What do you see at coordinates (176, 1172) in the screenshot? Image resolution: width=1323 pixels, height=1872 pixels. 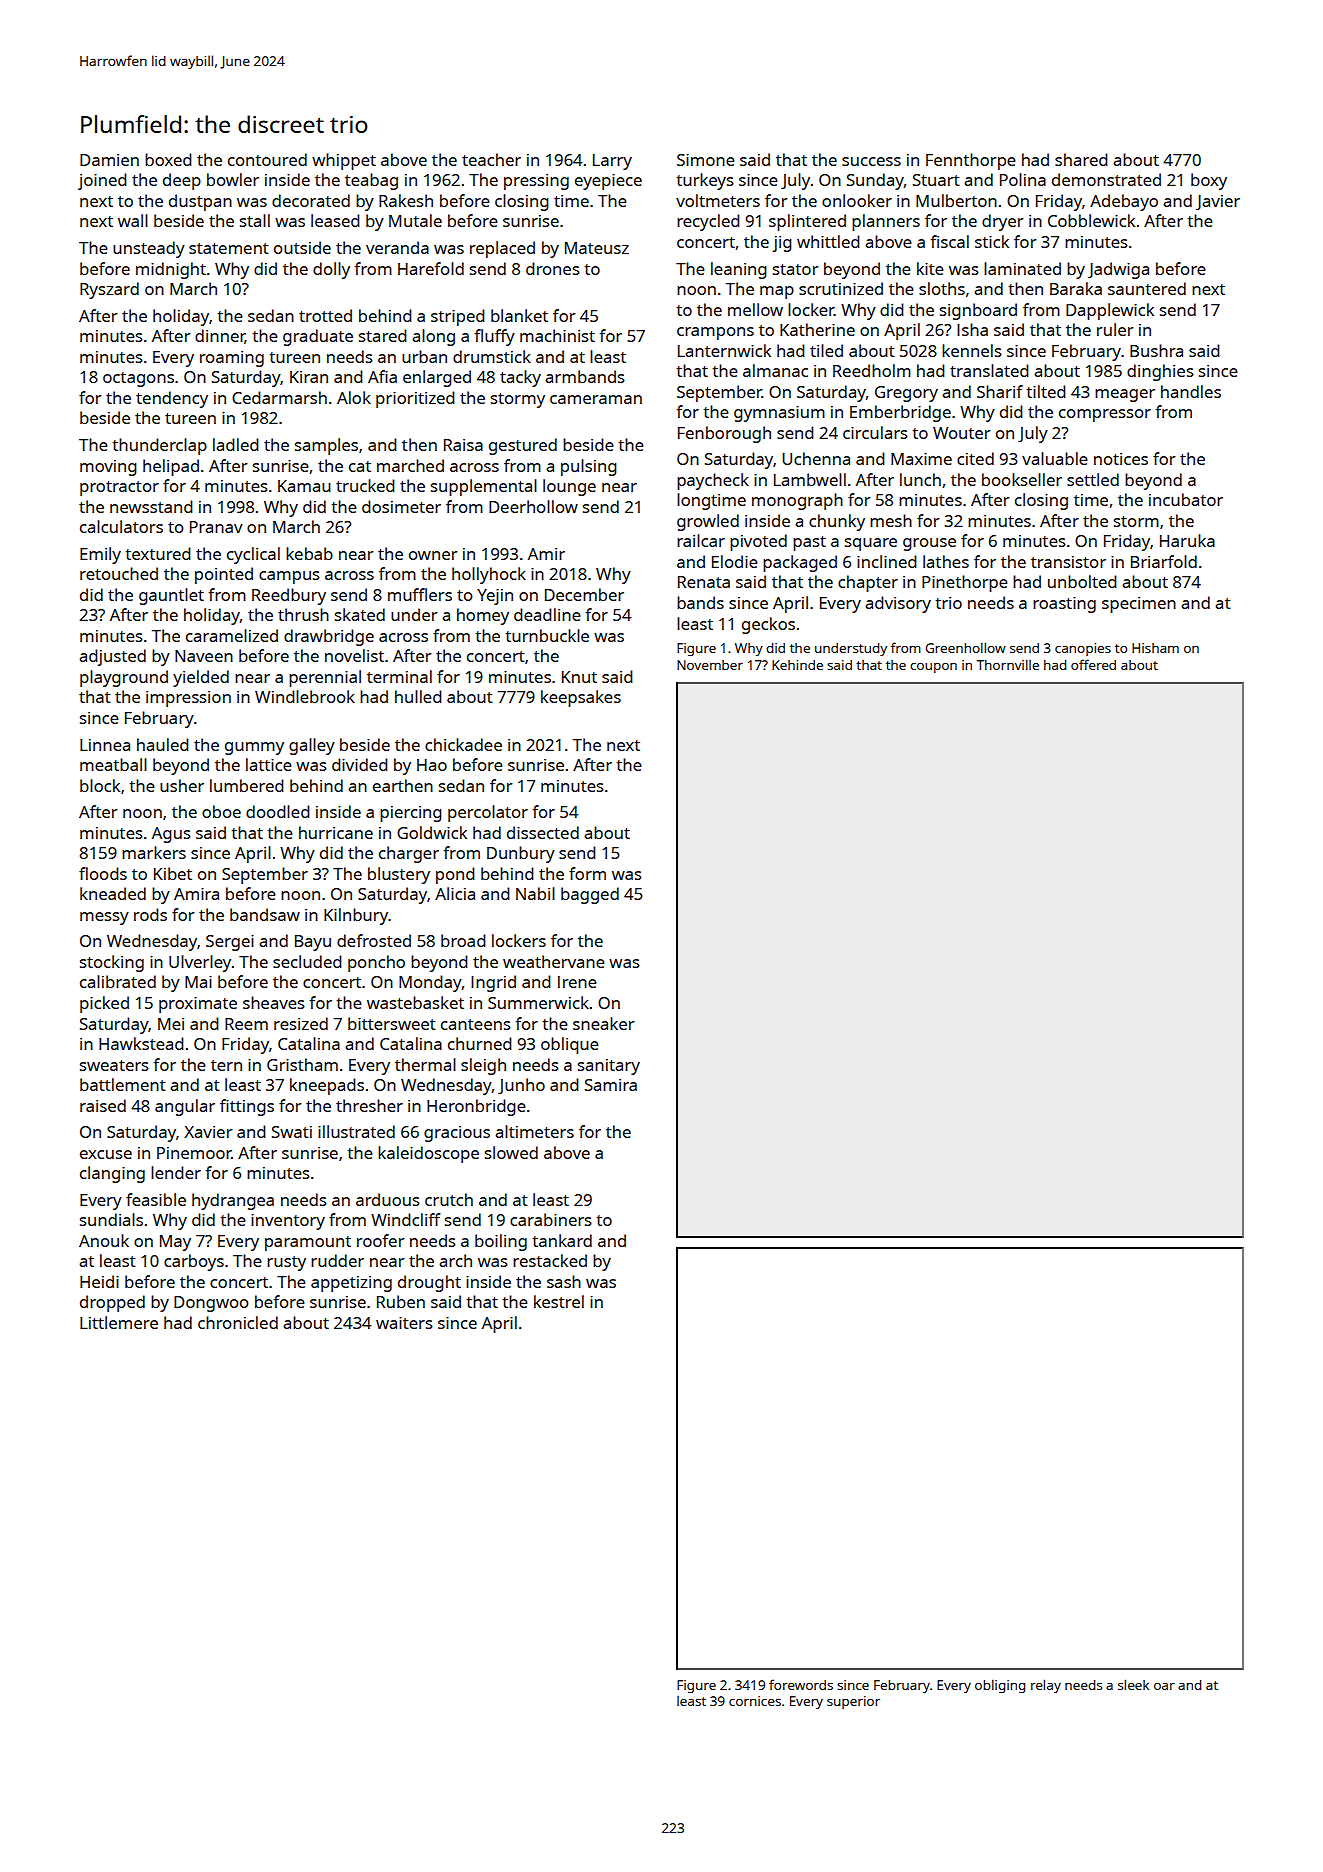 I see `lender` at bounding box center [176, 1172].
